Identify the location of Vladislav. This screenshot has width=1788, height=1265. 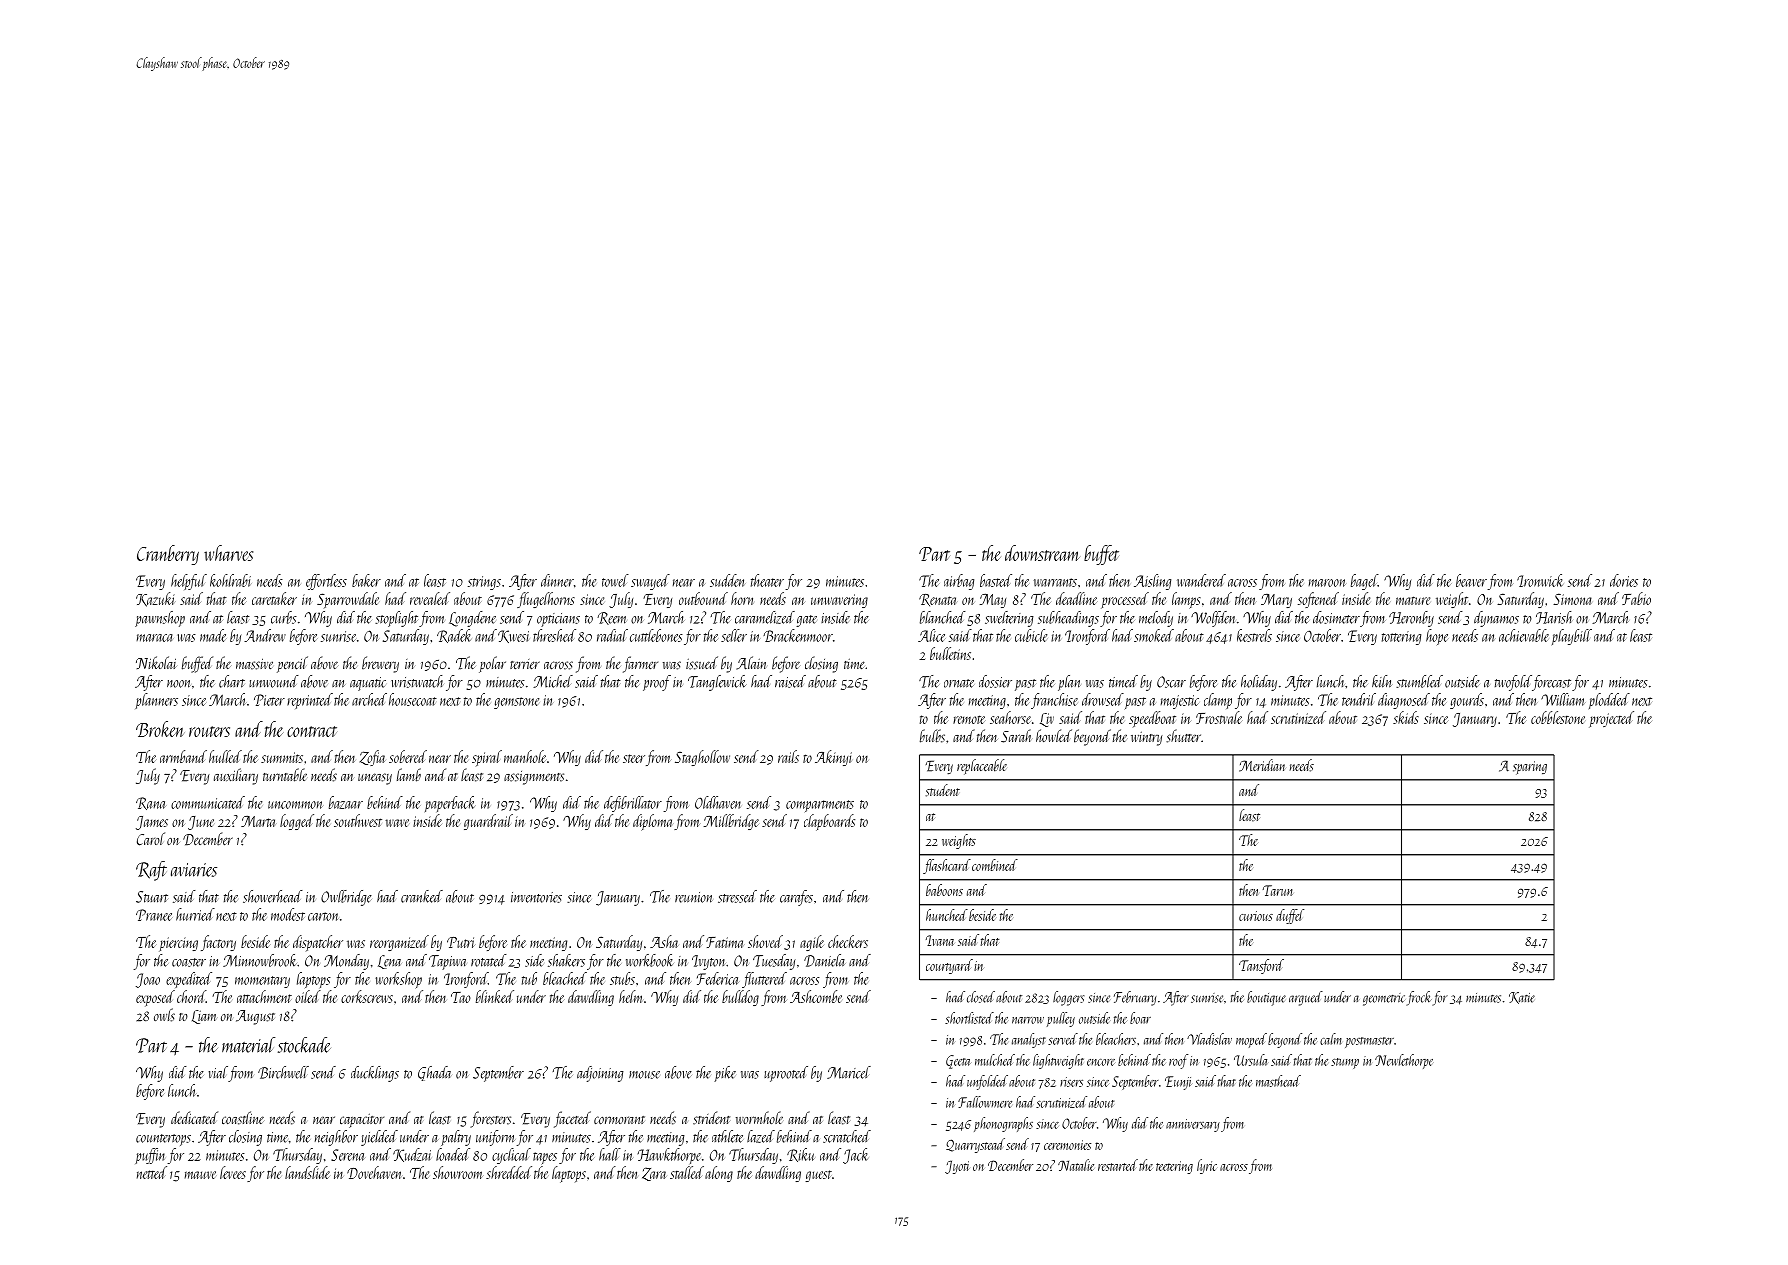
(1209, 1039).
